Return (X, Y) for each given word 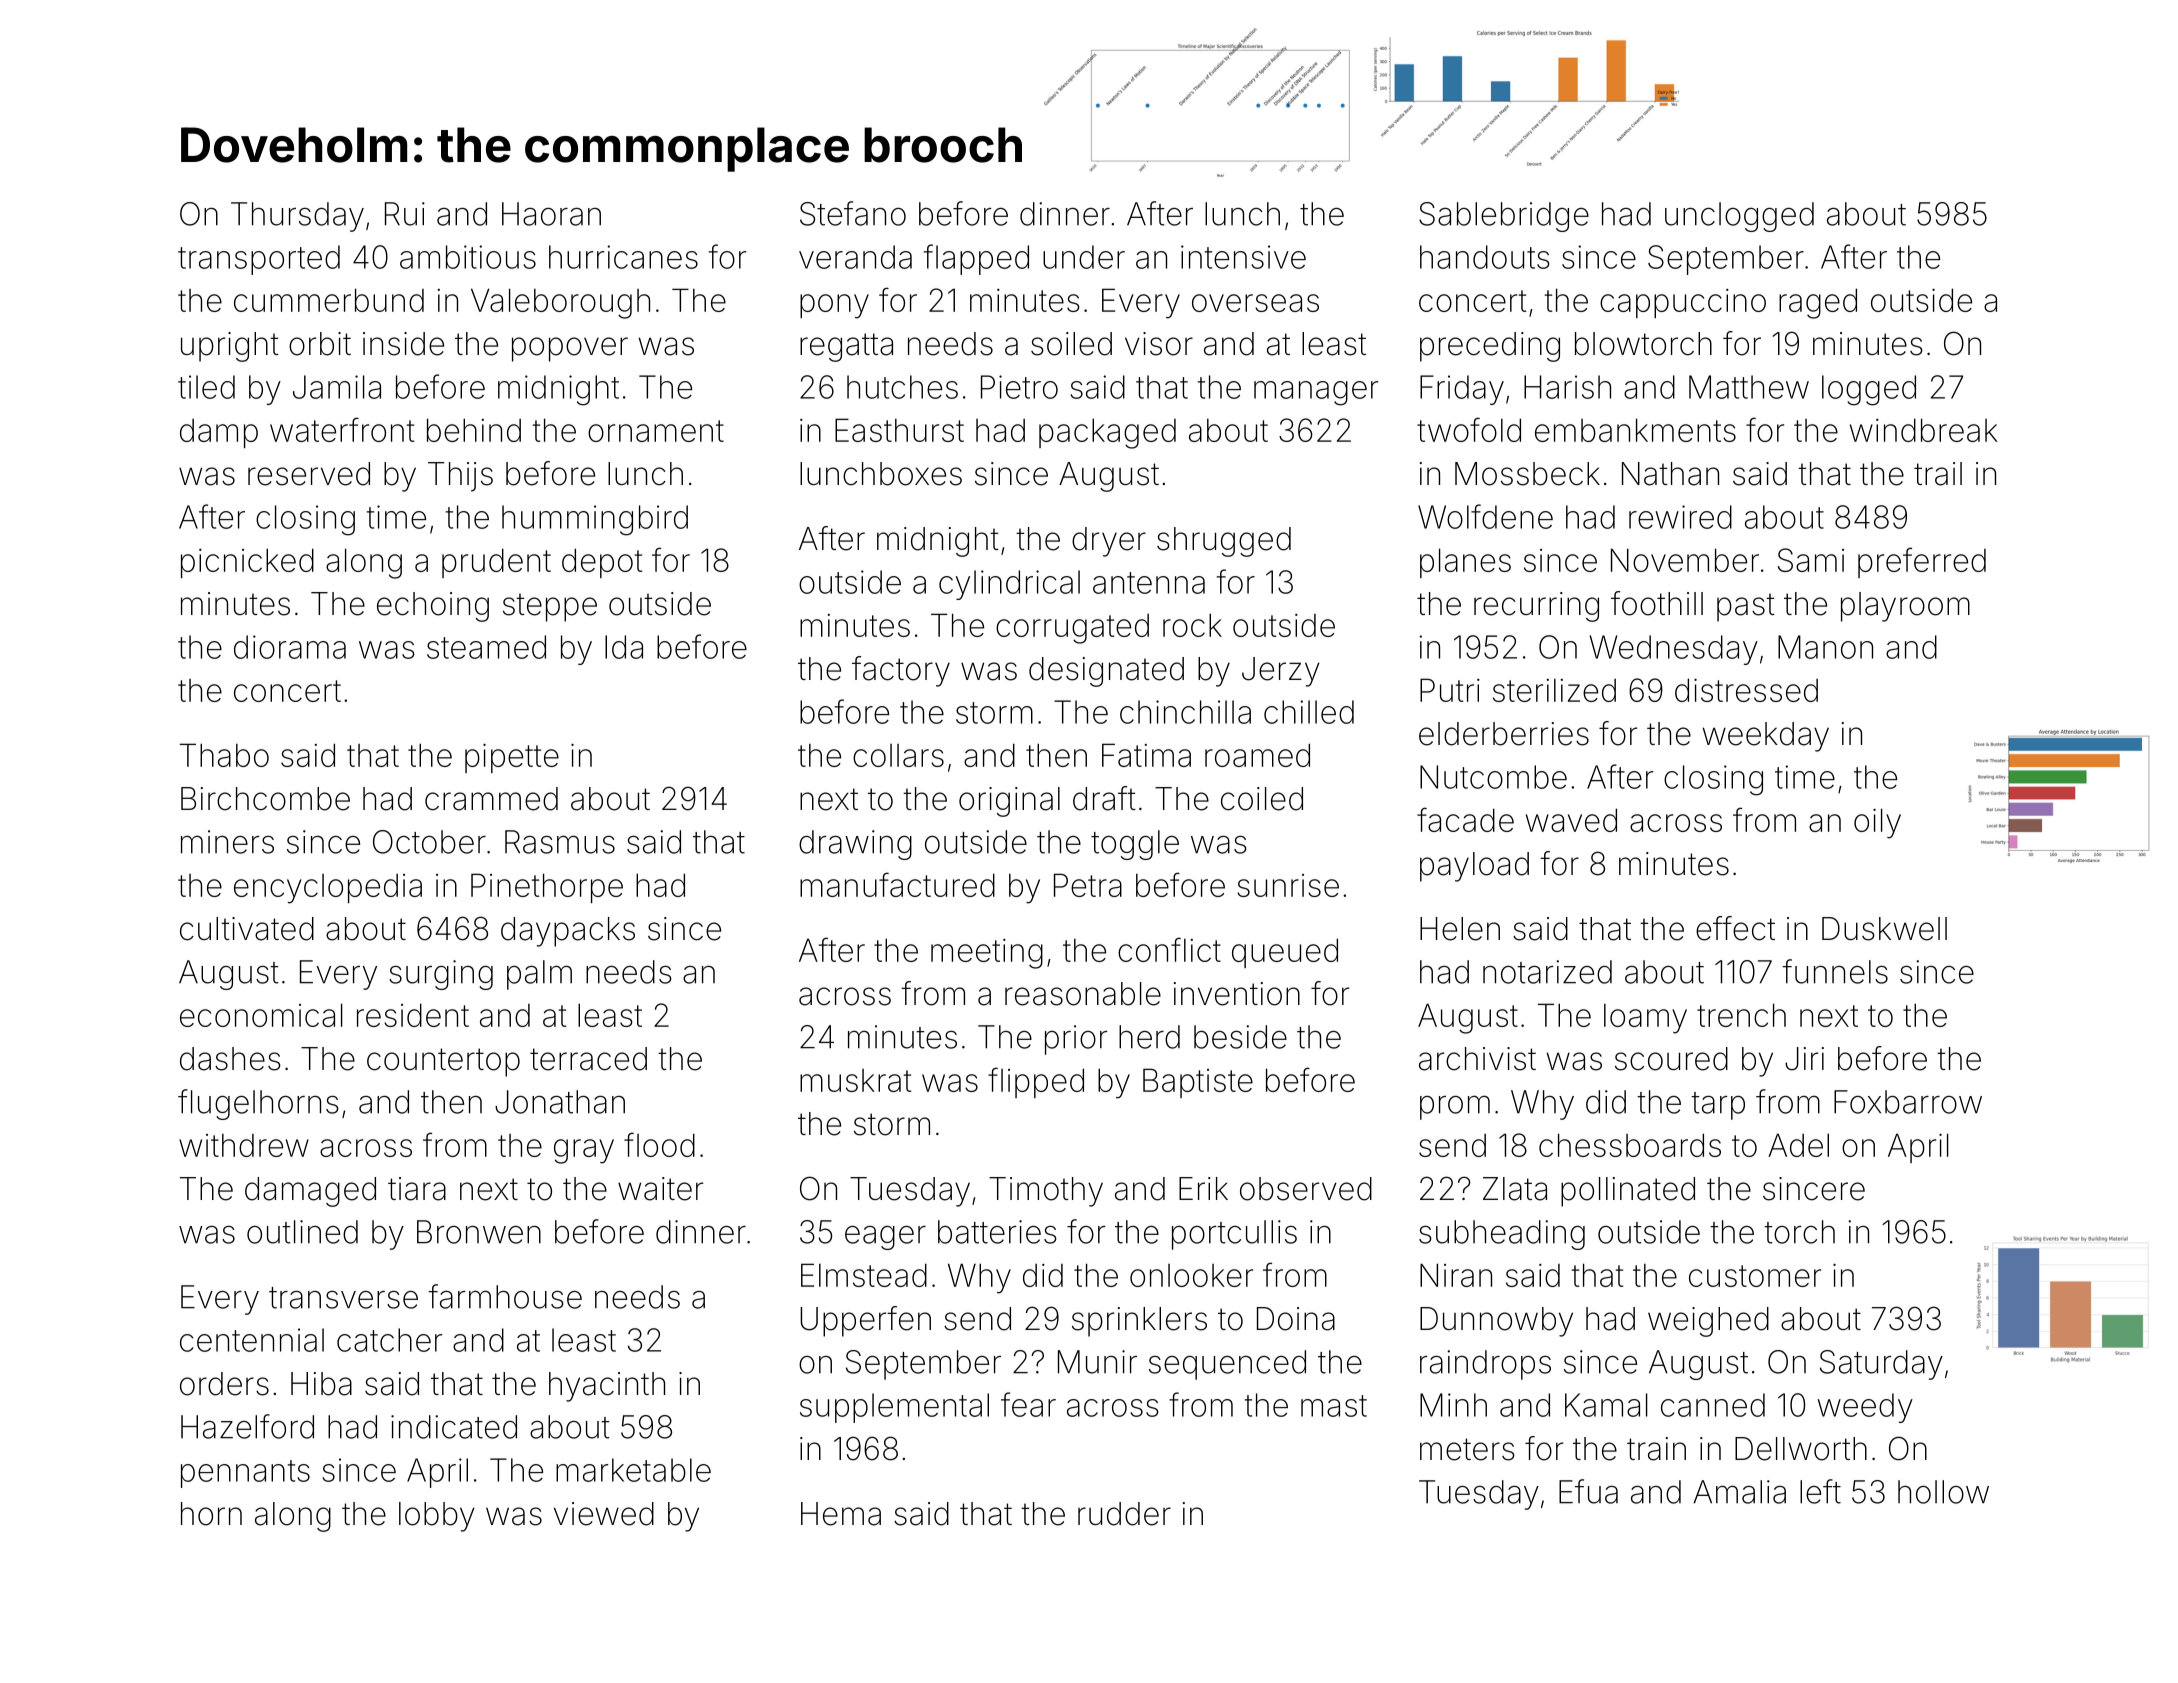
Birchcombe (265, 799)
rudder (1124, 1514)
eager (885, 1238)
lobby (437, 1517)
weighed (1708, 1322)
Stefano (853, 213)
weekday (1766, 737)
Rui (405, 214)
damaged (310, 1192)
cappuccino (1683, 303)
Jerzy (1281, 672)
